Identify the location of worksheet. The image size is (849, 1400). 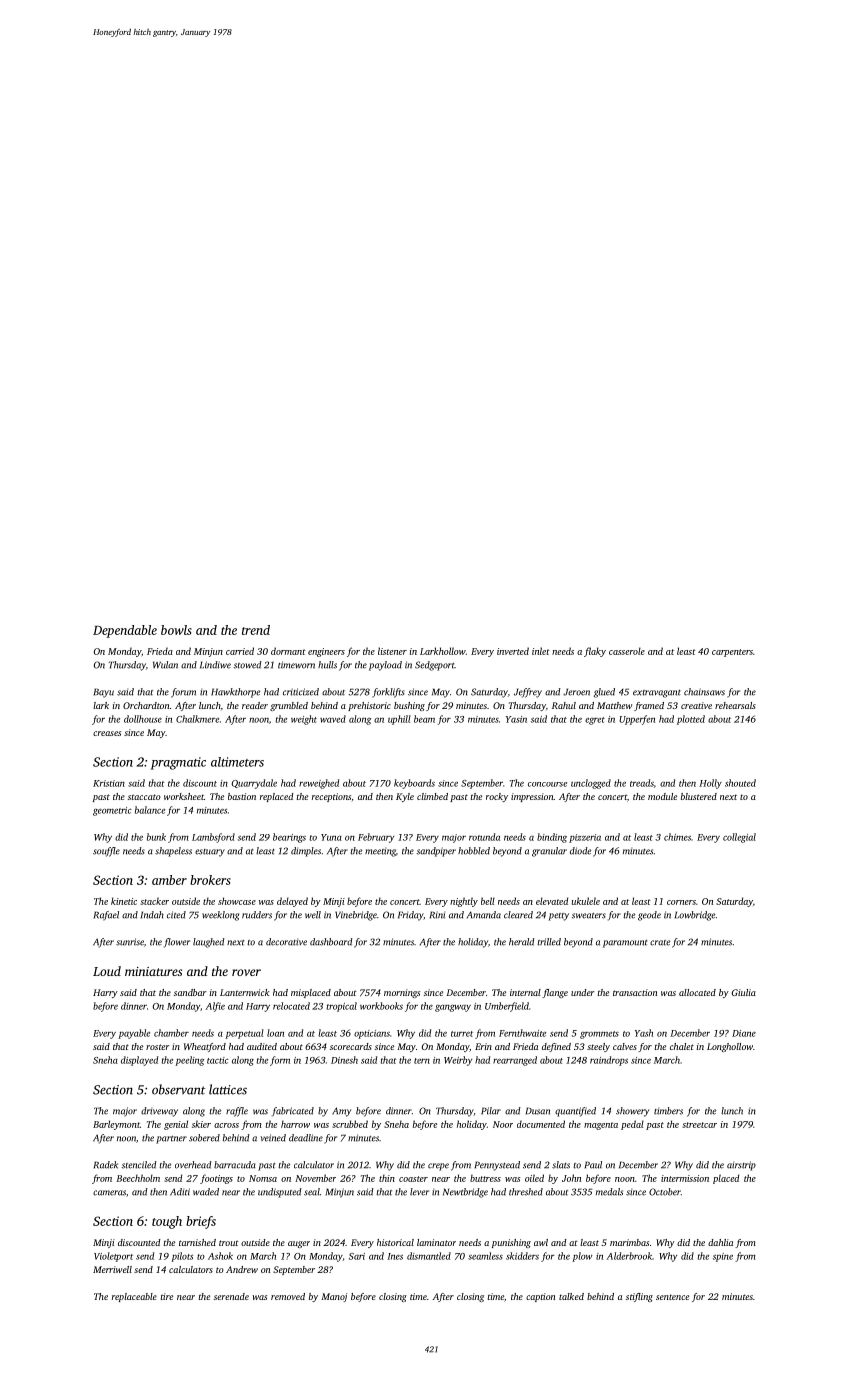
(184, 796).
